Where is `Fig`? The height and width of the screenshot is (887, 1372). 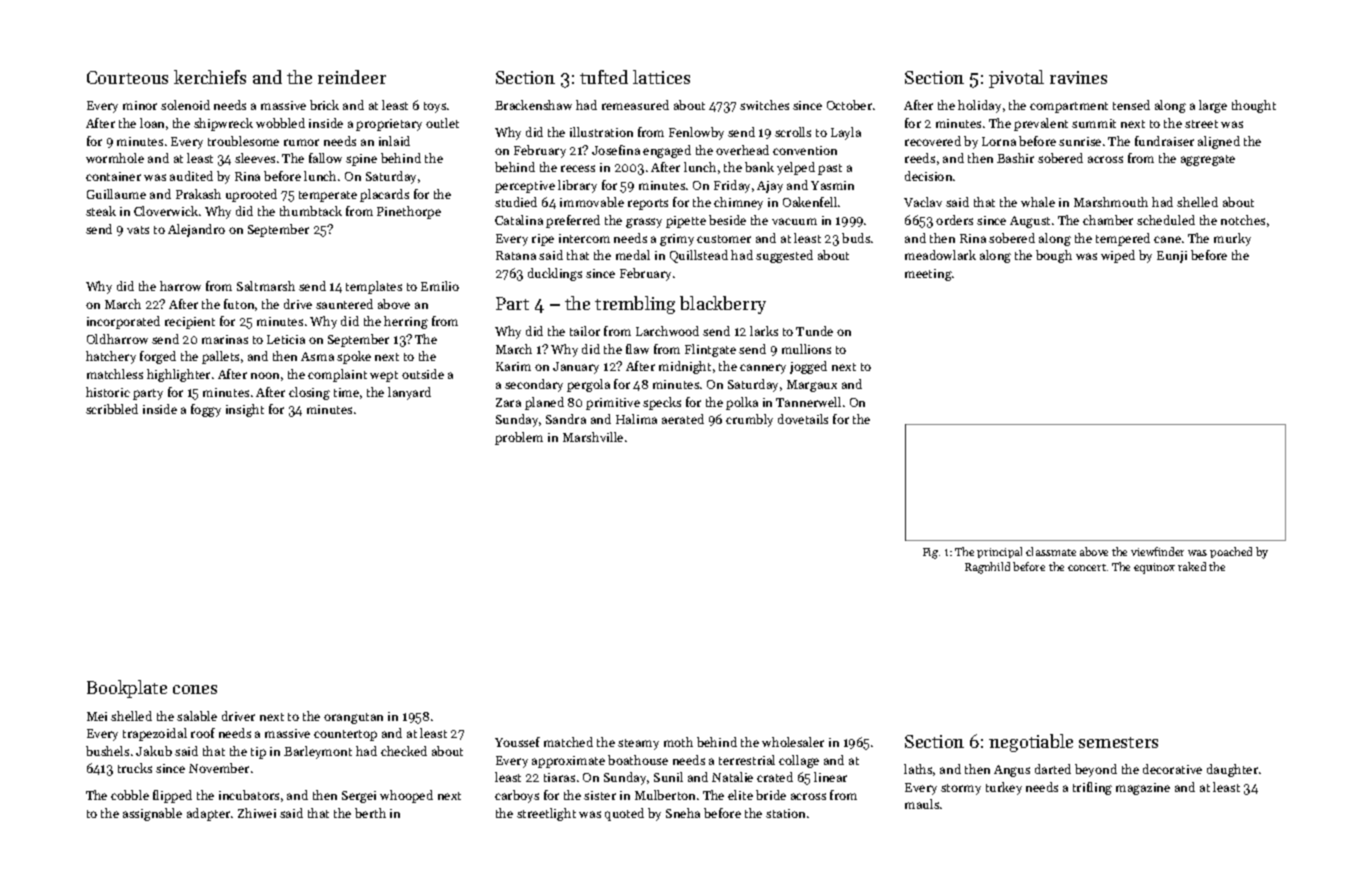 Fig is located at coordinates (930, 553).
